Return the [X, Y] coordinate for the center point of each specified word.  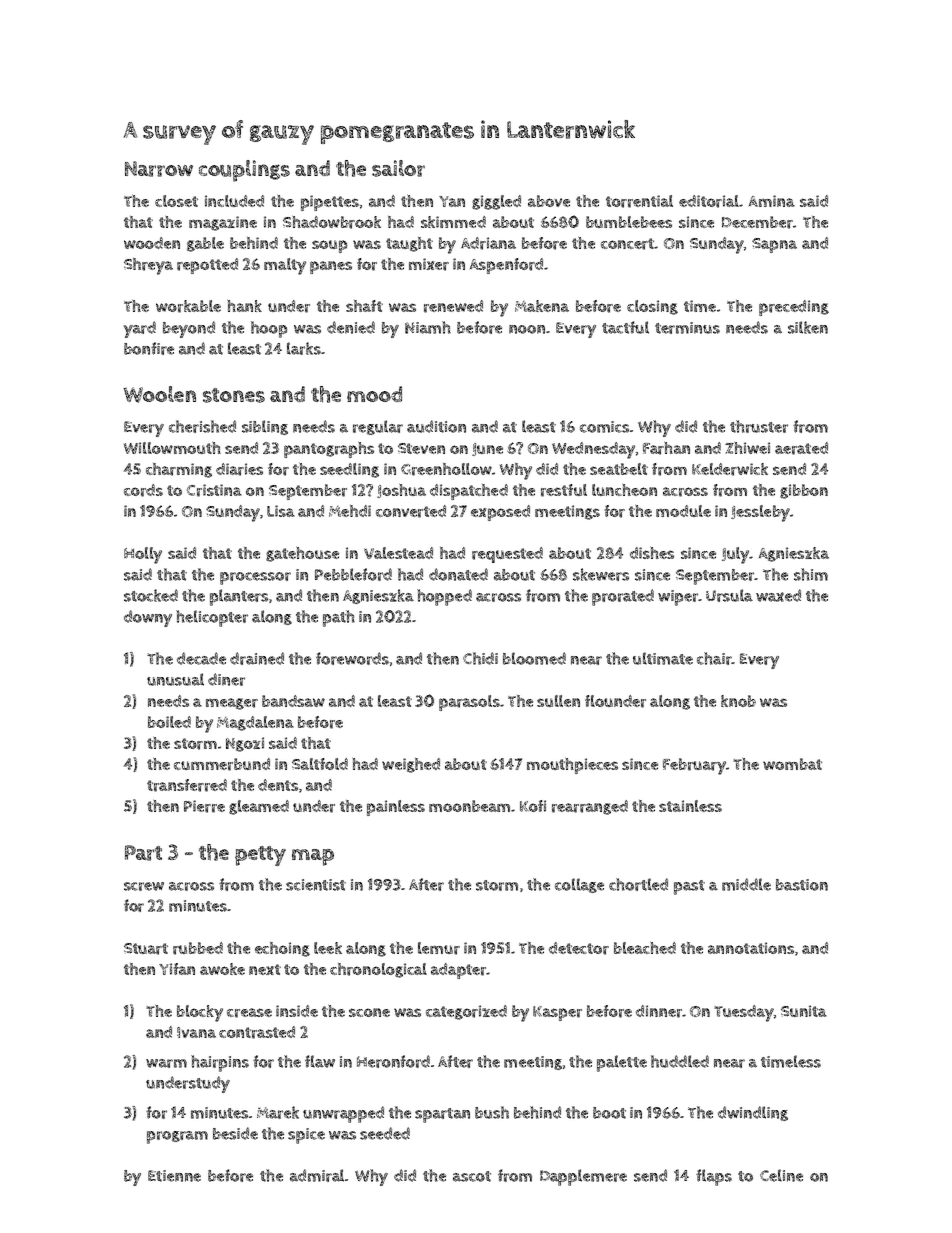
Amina [772, 201]
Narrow [159, 169]
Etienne [174, 1176]
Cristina [214, 490]
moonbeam [469, 806]
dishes [652, 552]
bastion [802, 885]
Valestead [398, 553]
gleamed [259, 807]
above [549, 201]
